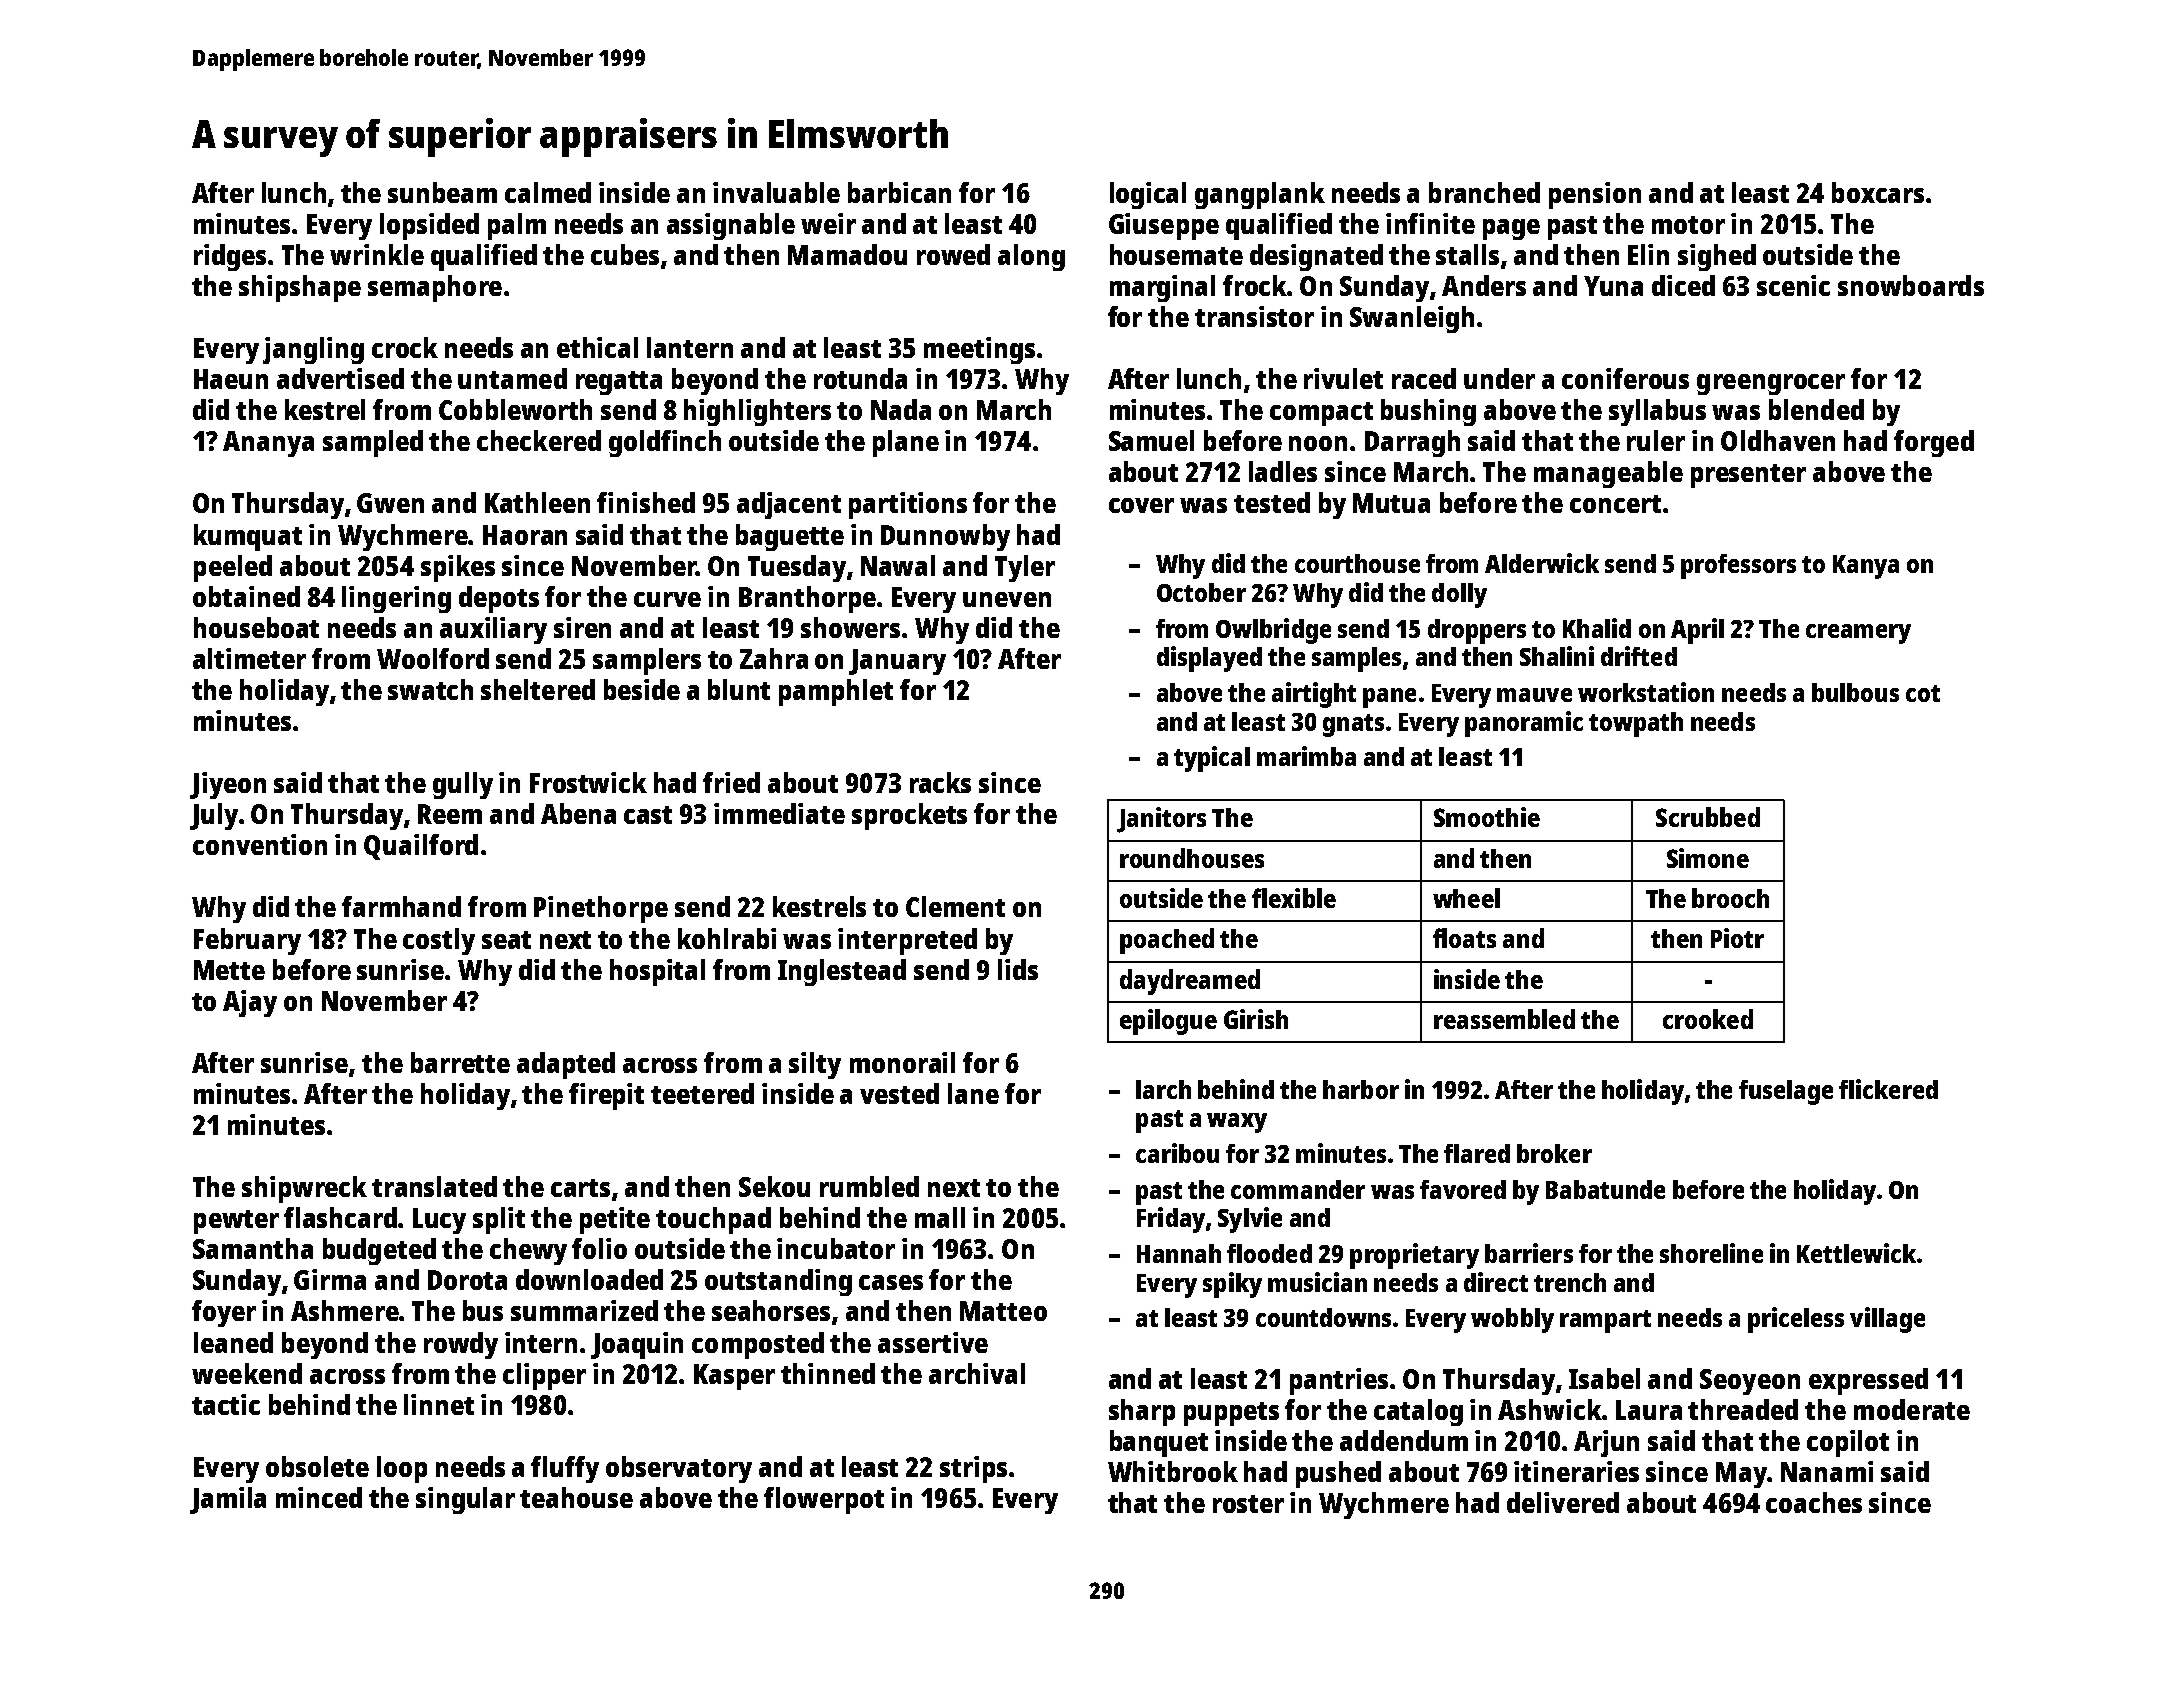 The width and height of the screenshot is (2178, 1683). What do you see at coordinates (1148, 195) in the screenshot?
I see `logical` at bounding box center [1148, 195].
